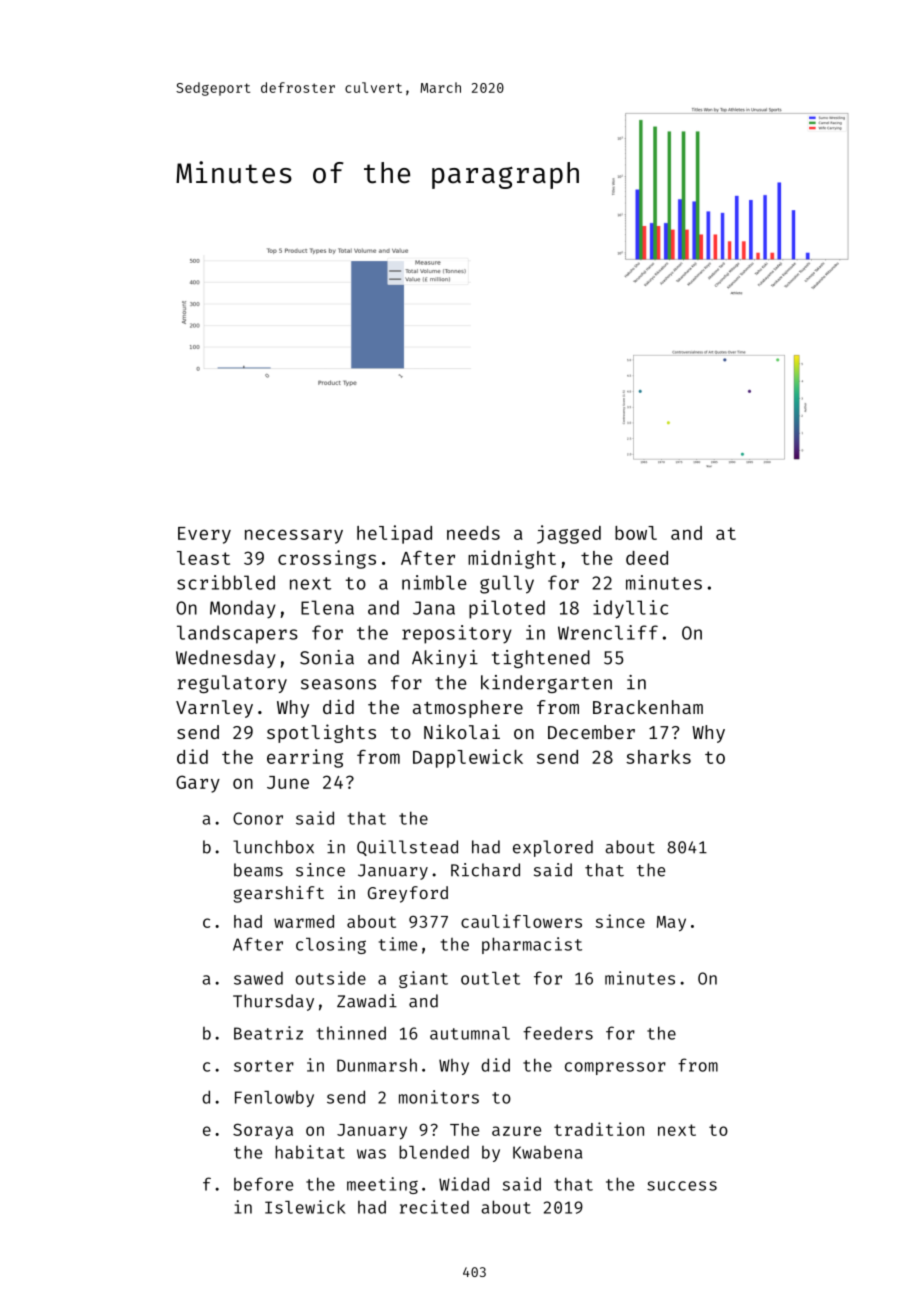 This page has width=924, height=1311. I want to click on Islewick, so click(305, 1207).
